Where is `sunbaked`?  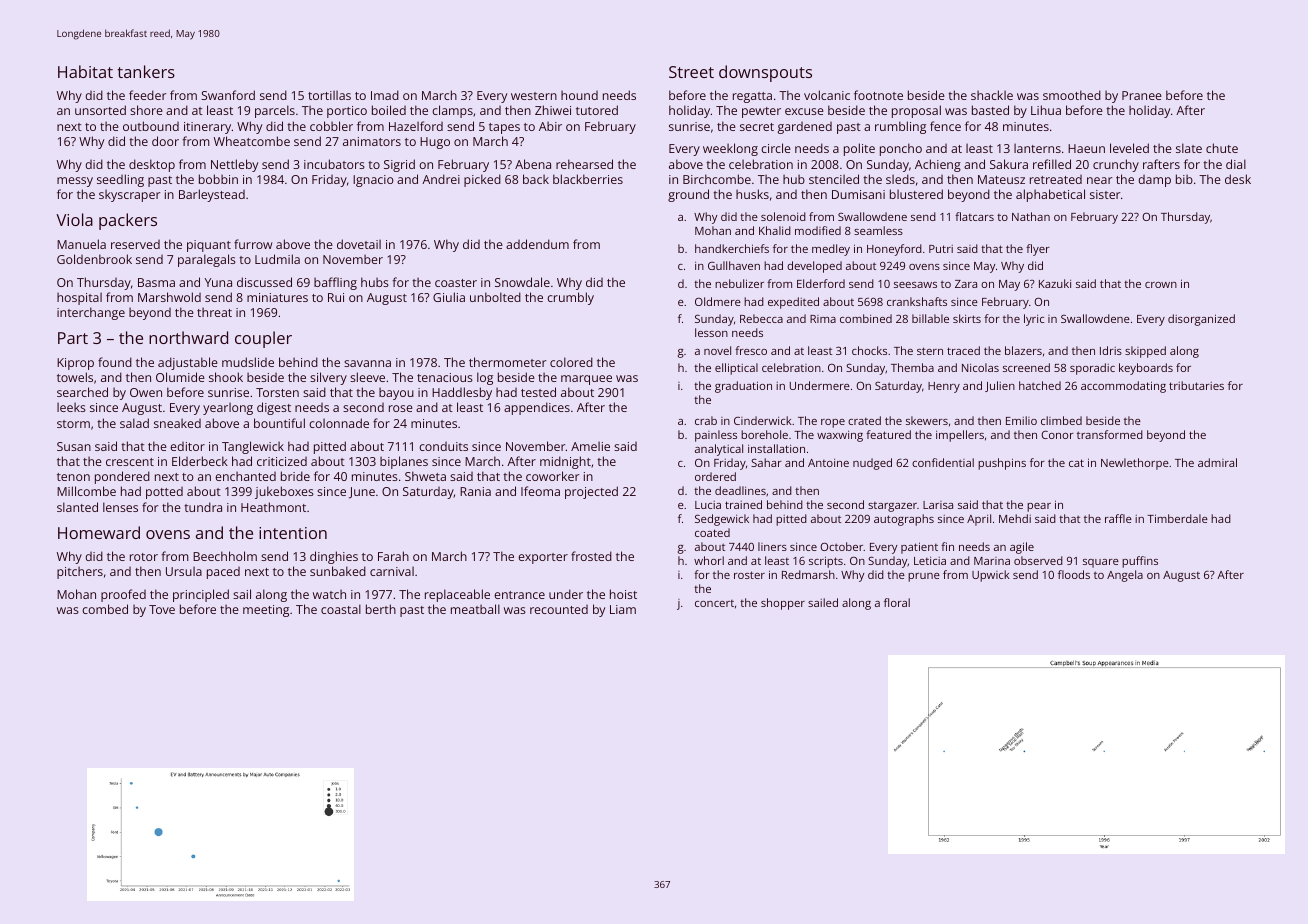 sunbaked is located at coordinates (338, 571).
